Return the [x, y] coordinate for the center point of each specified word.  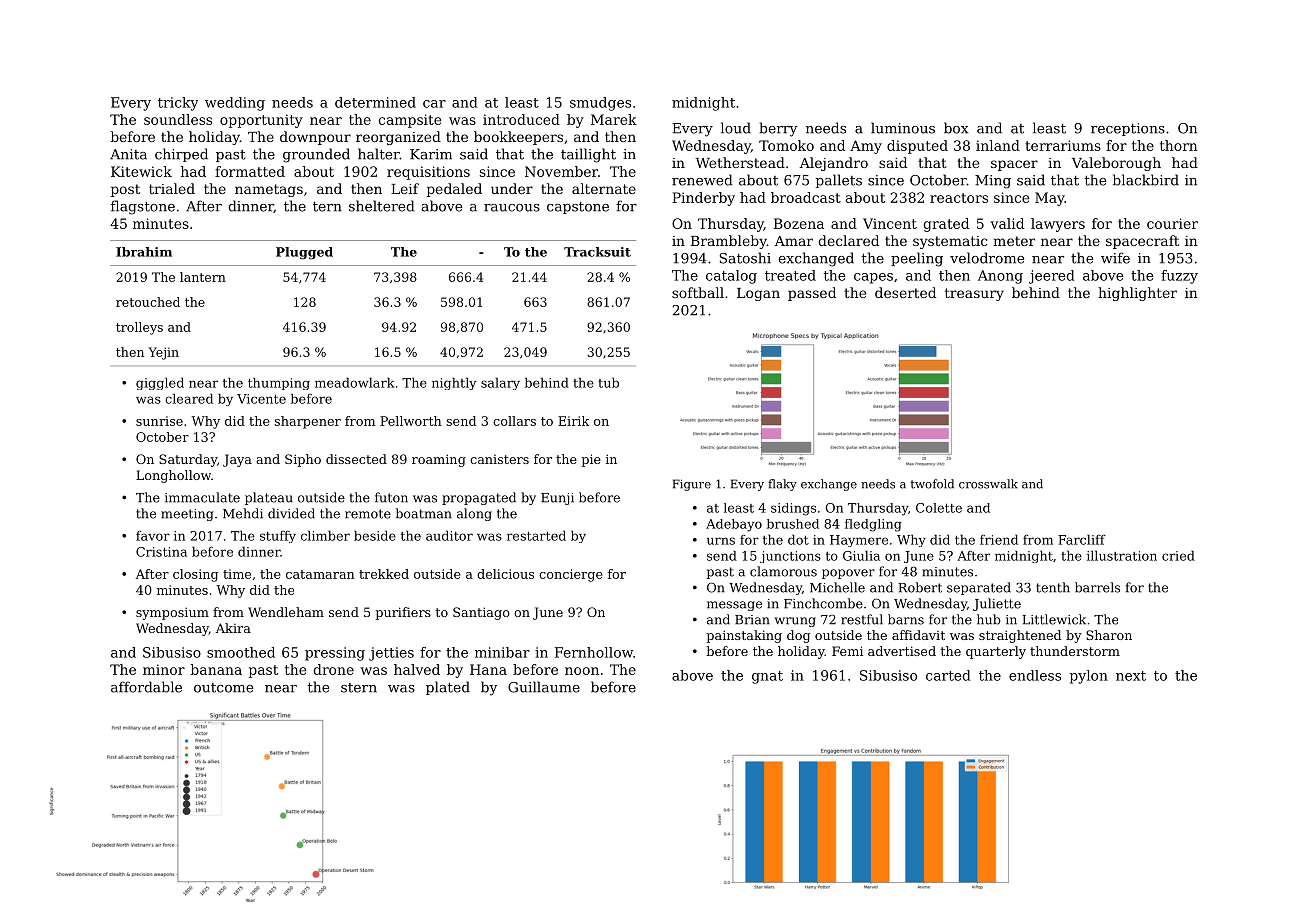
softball [698, 292]
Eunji [557, 499]
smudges [600, 104]
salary [500, 383]
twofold [932, 484]
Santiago [481, 613]
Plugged [304, 253]
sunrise [159, 421]
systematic [950, 242]
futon [391, 497]
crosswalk [988, 484]
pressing [335, 654]
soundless [178, 119]
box [956, 128]
